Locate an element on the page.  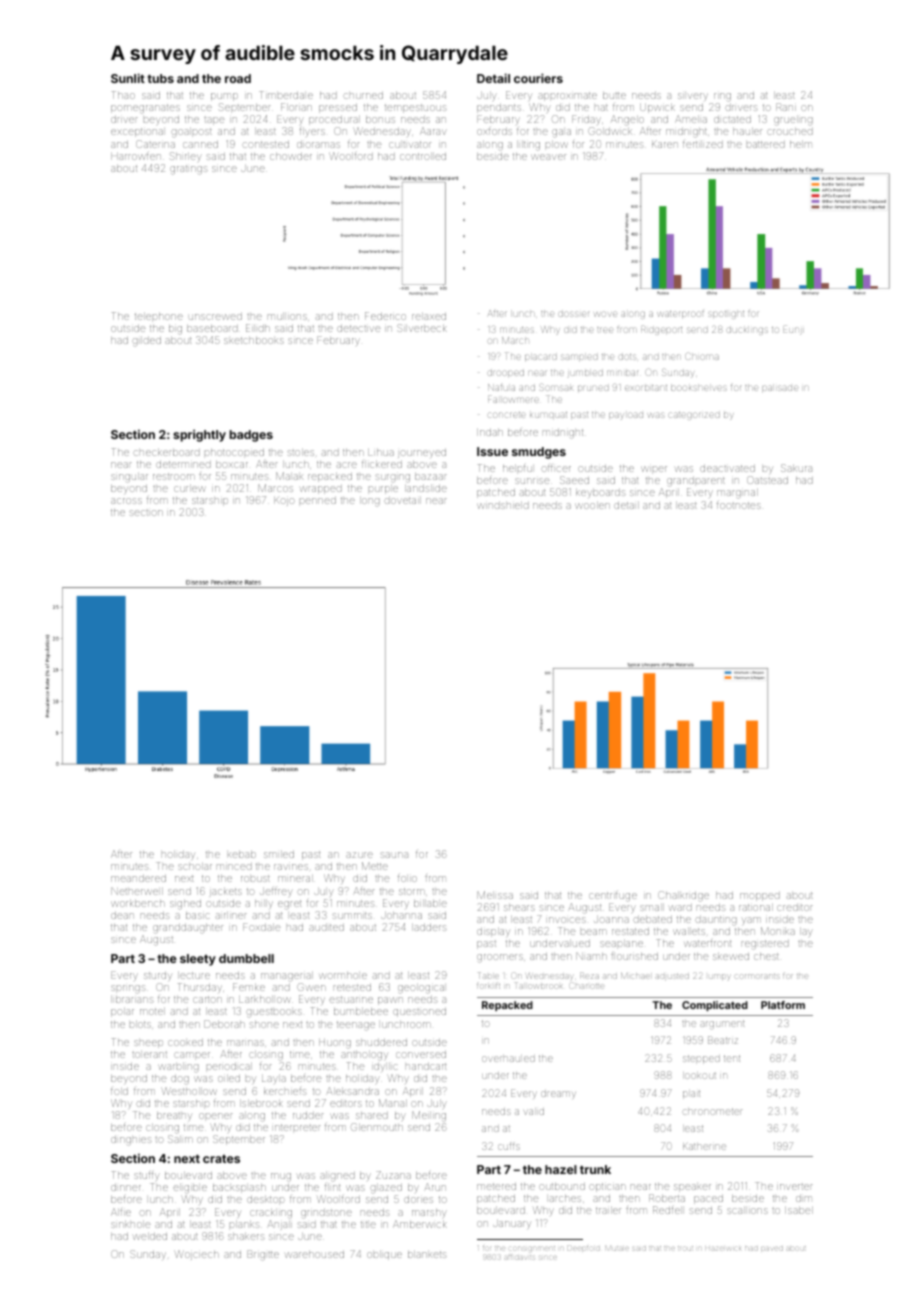
road is located at coordinates (238, 78).
